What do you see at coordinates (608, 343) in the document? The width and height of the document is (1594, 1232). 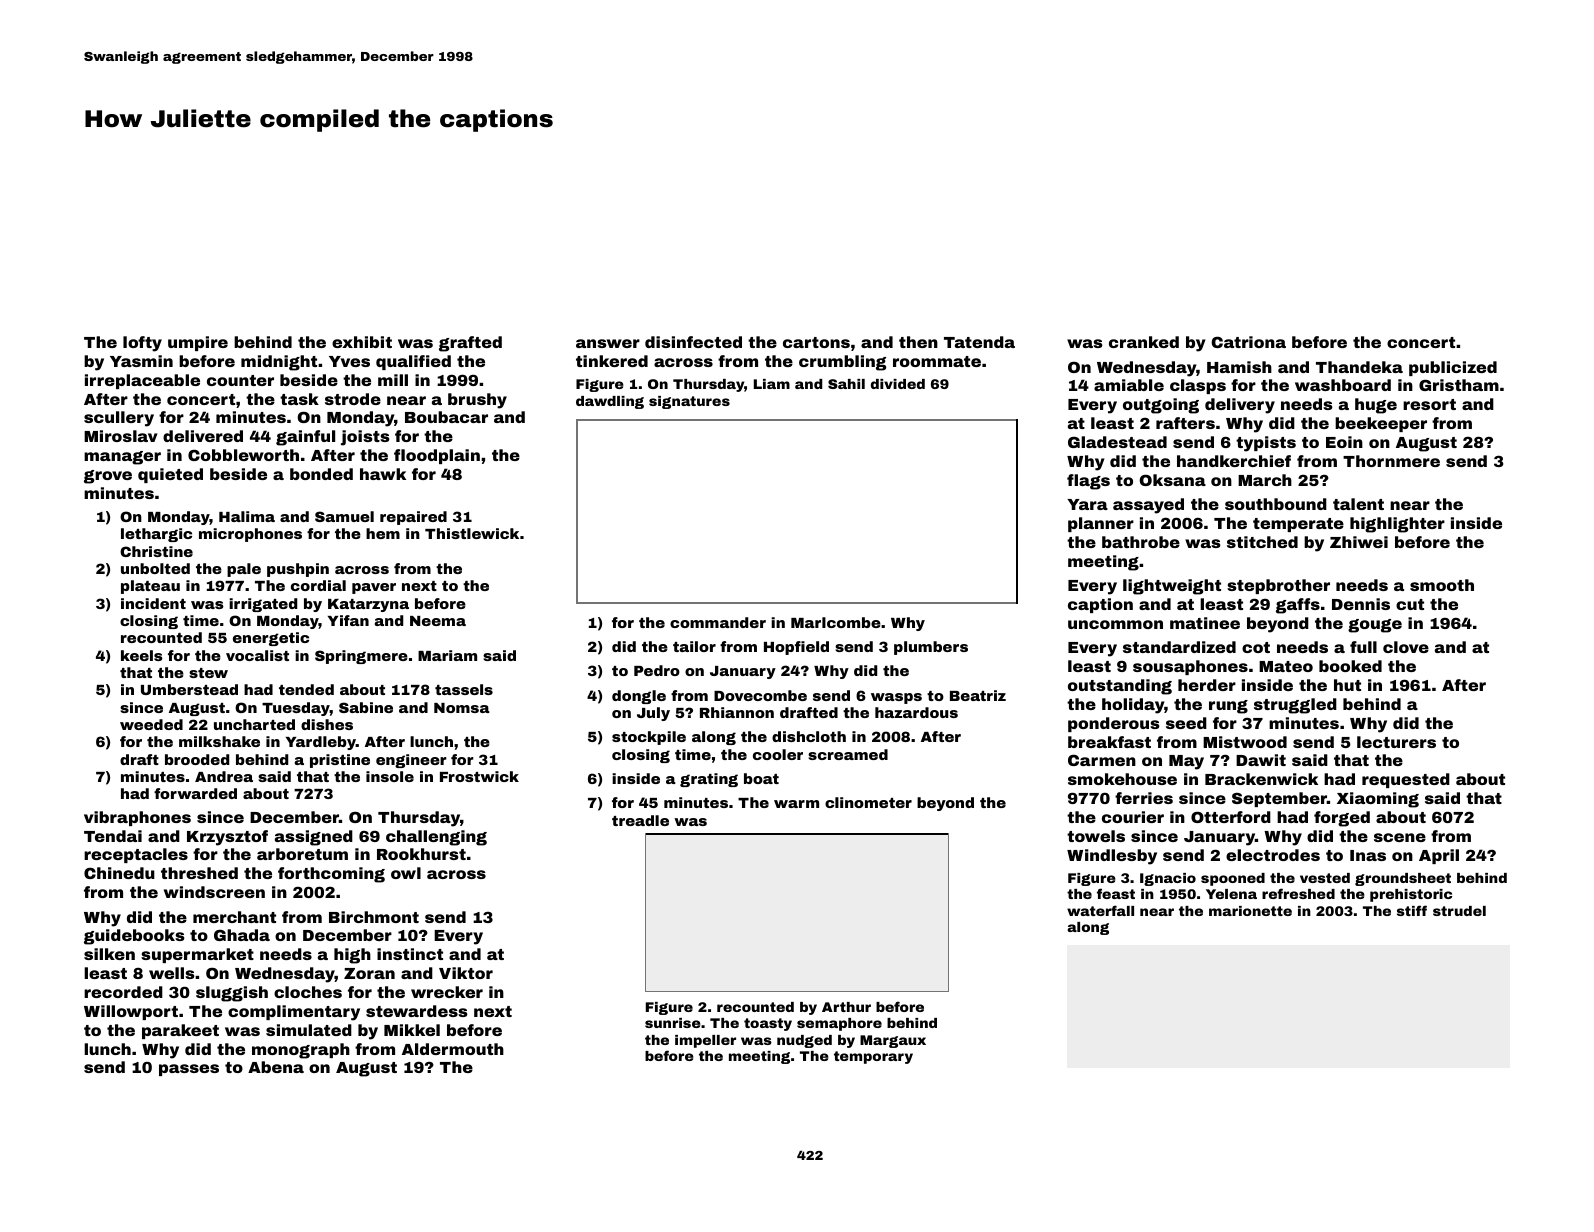 I see `answer` at bounding box center [608, 343].
